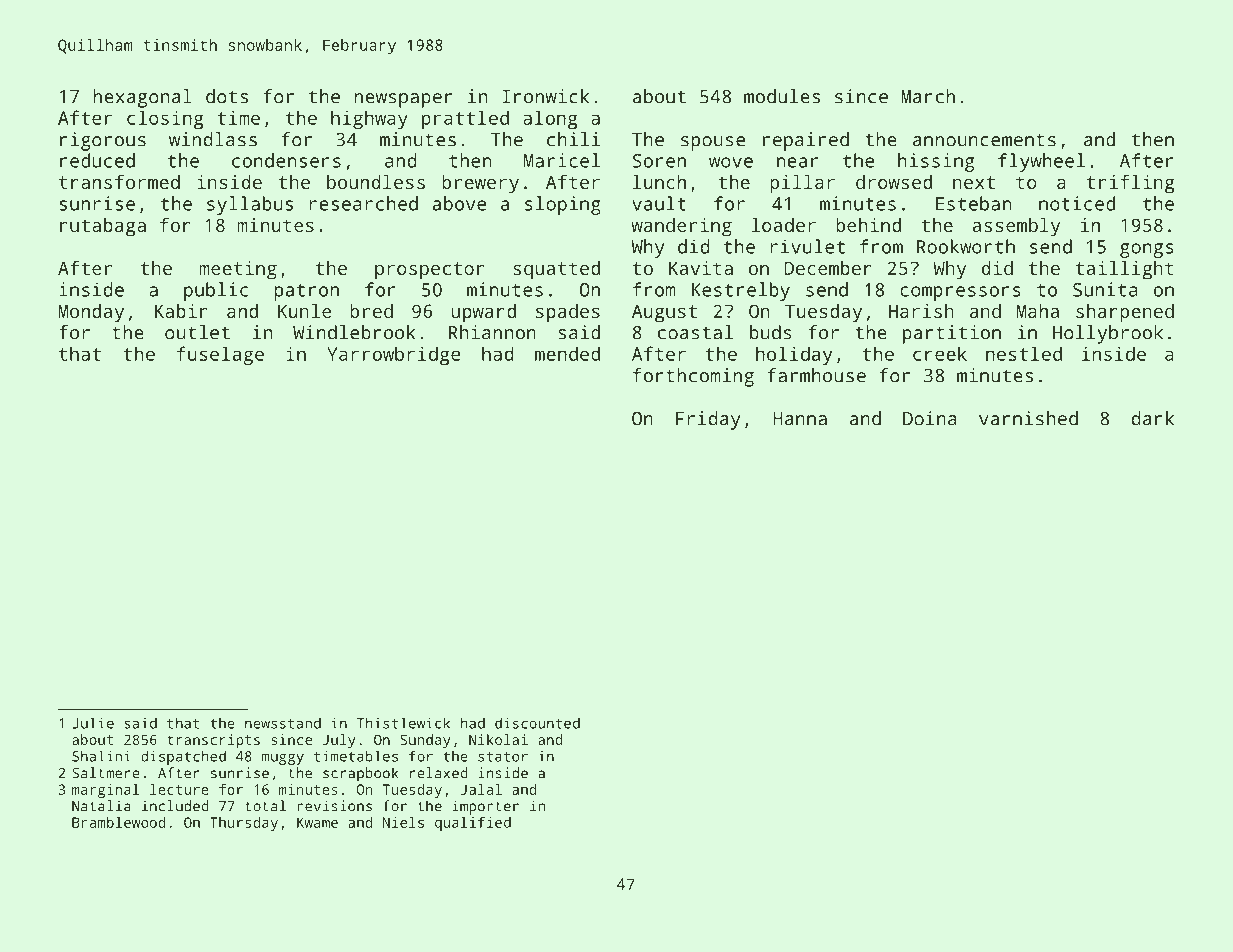  I want to click on Julie, so click(93, 723).
